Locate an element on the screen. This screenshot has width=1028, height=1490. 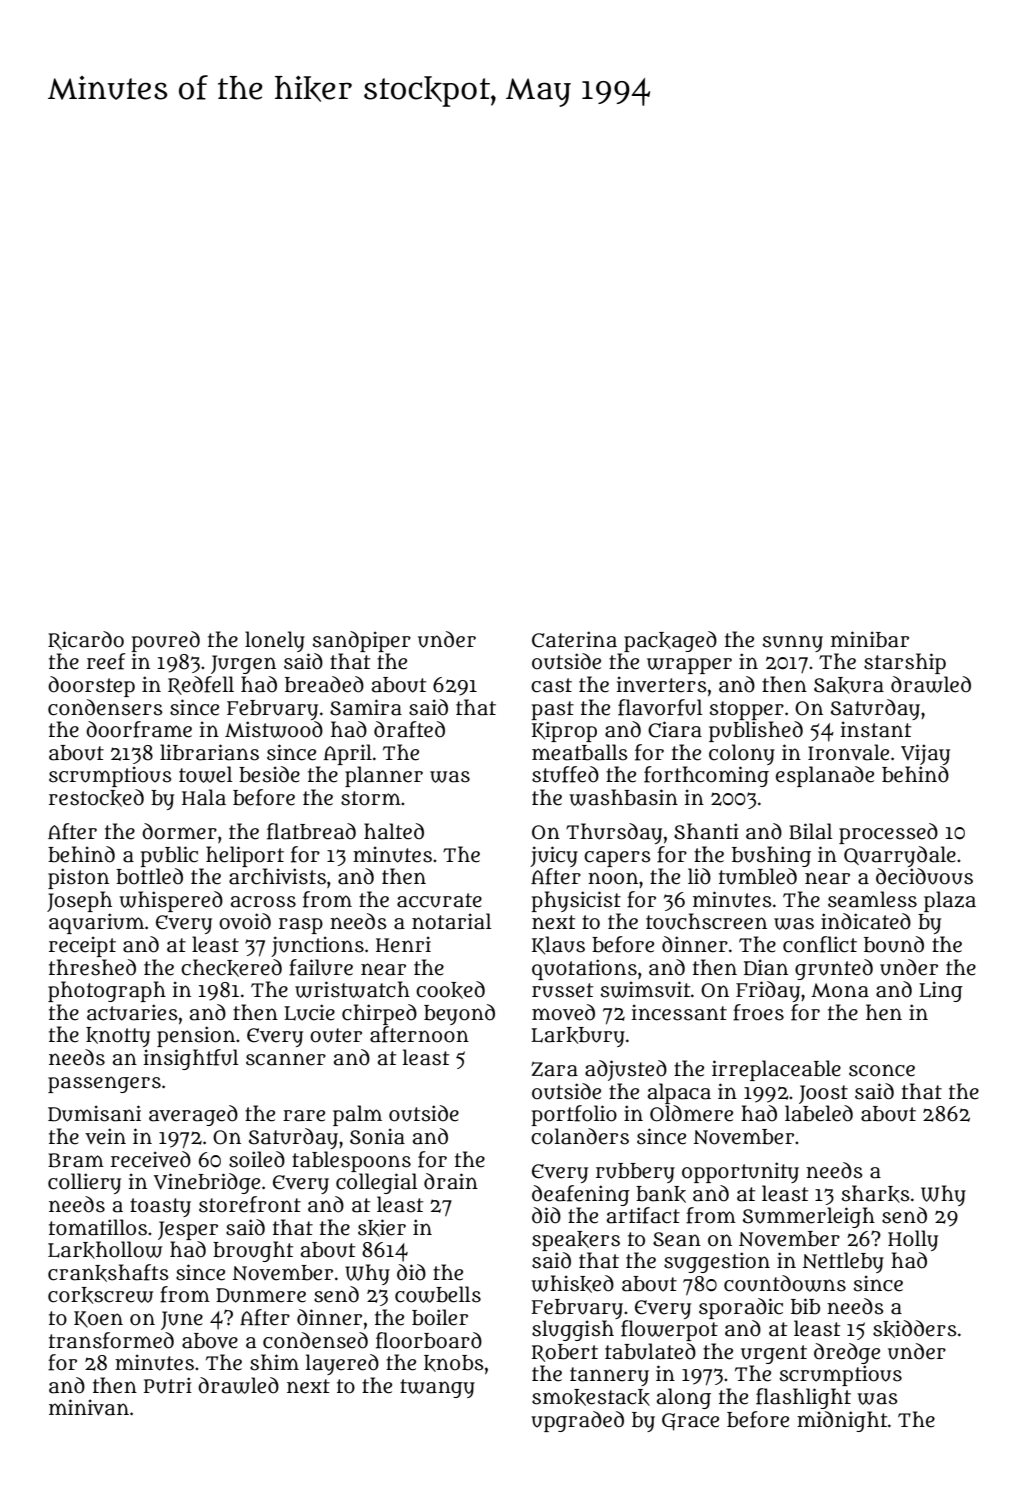
Redfell is located at coordinates (201, 685).
